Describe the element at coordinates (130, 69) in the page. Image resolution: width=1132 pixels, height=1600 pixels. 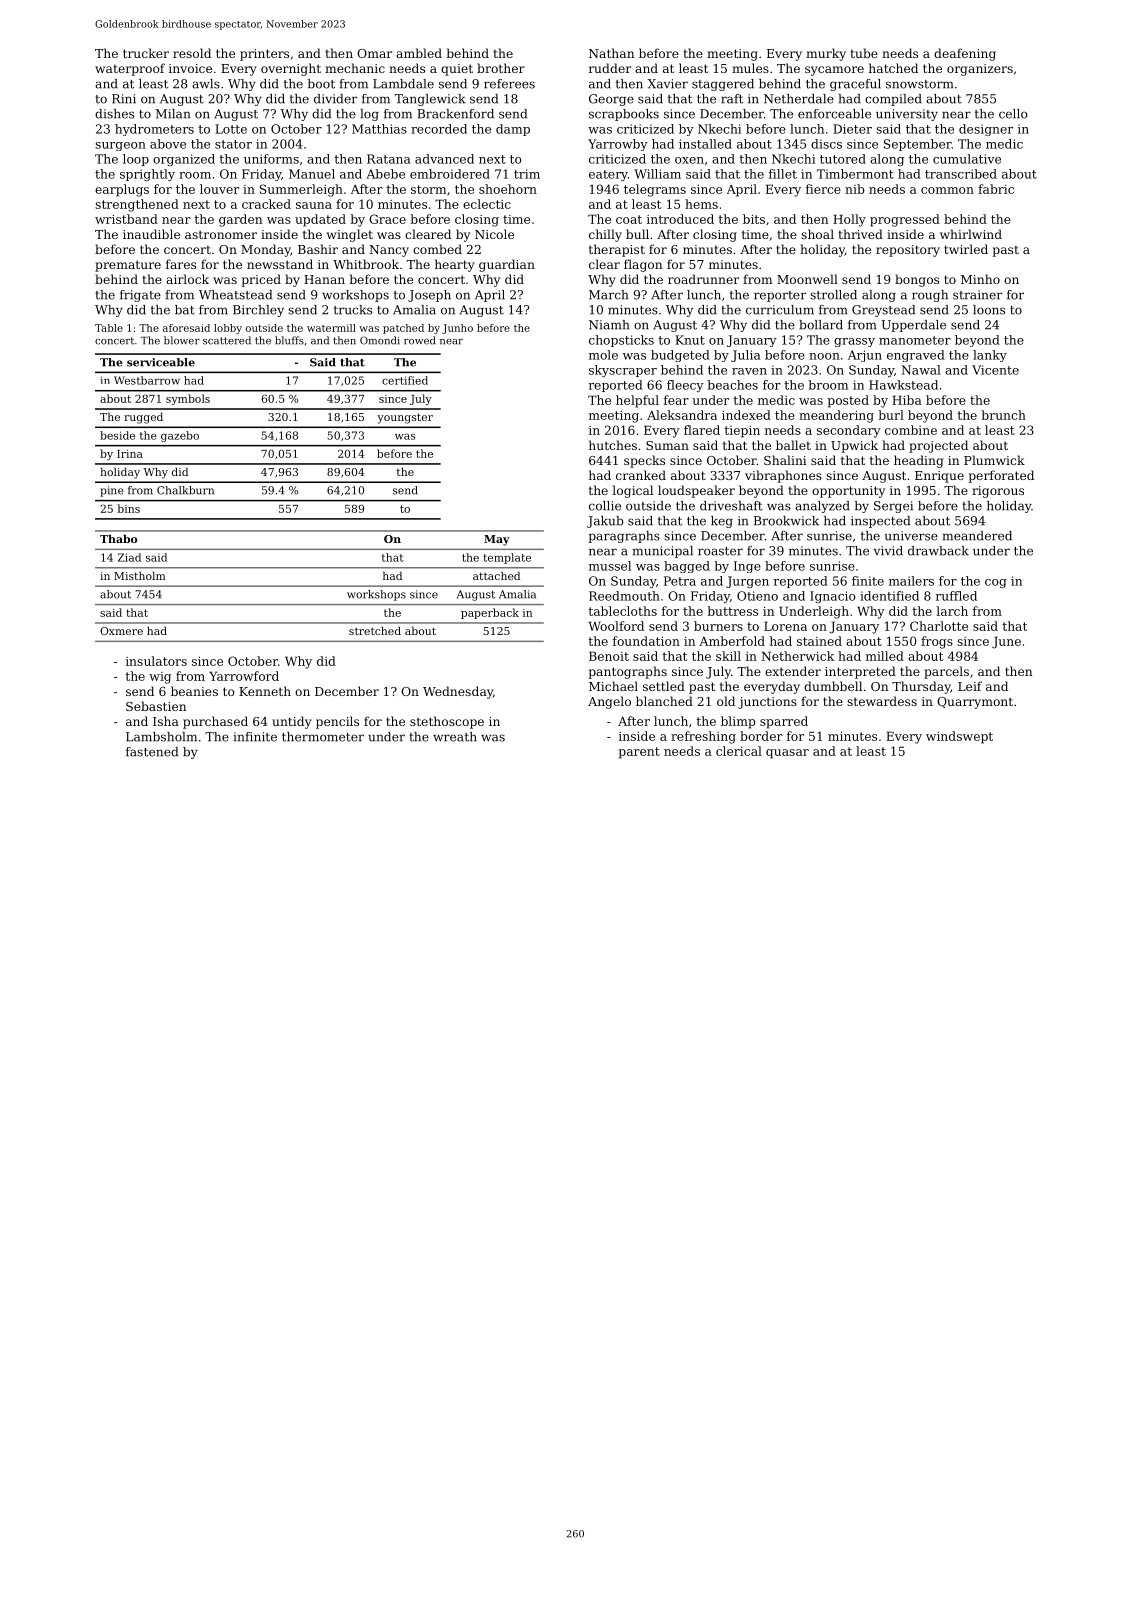
I see `waterproof` at that location.
